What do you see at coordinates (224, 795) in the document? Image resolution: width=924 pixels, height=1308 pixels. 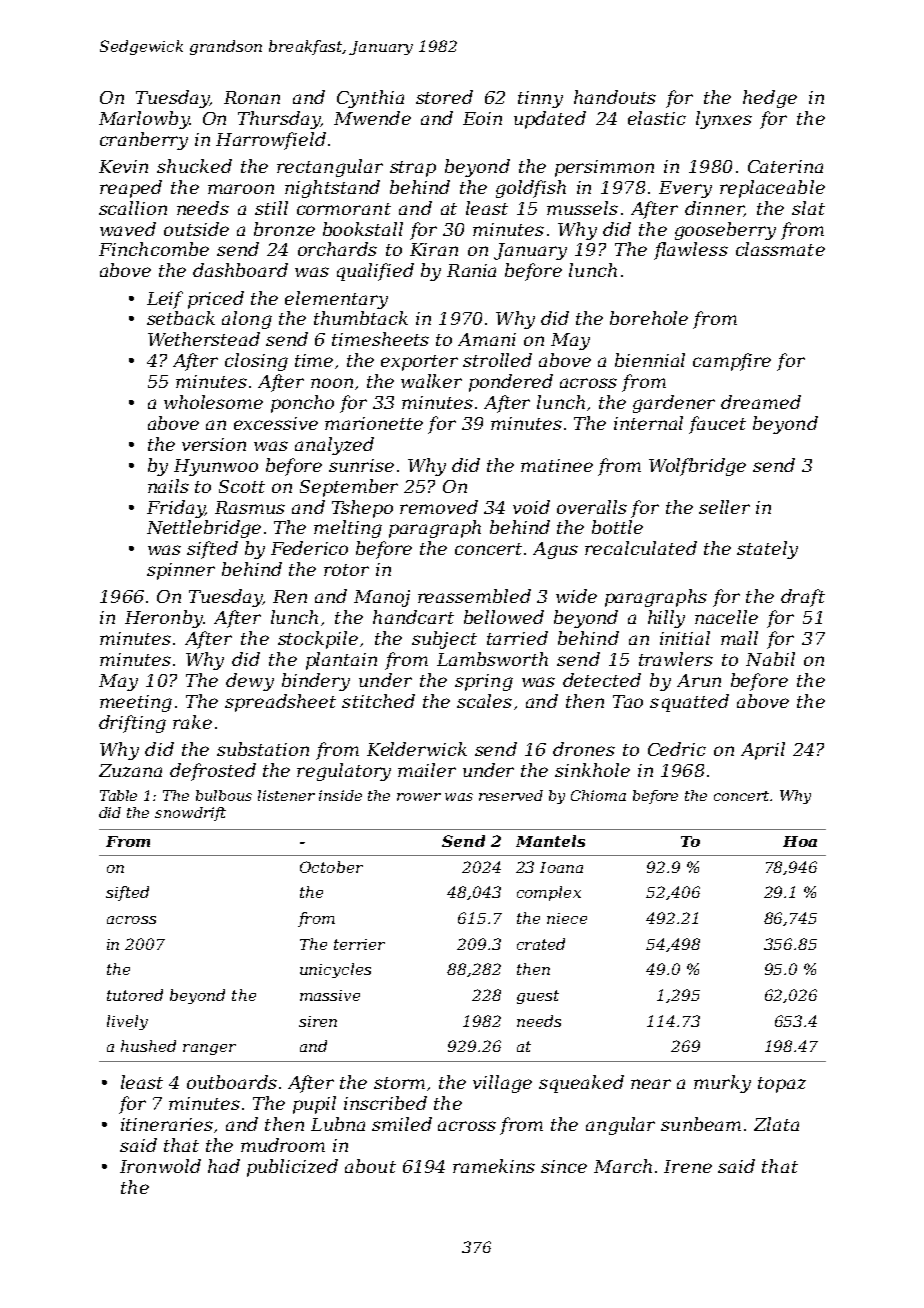 I see `bulbous` at bounding box center [224, 795].
